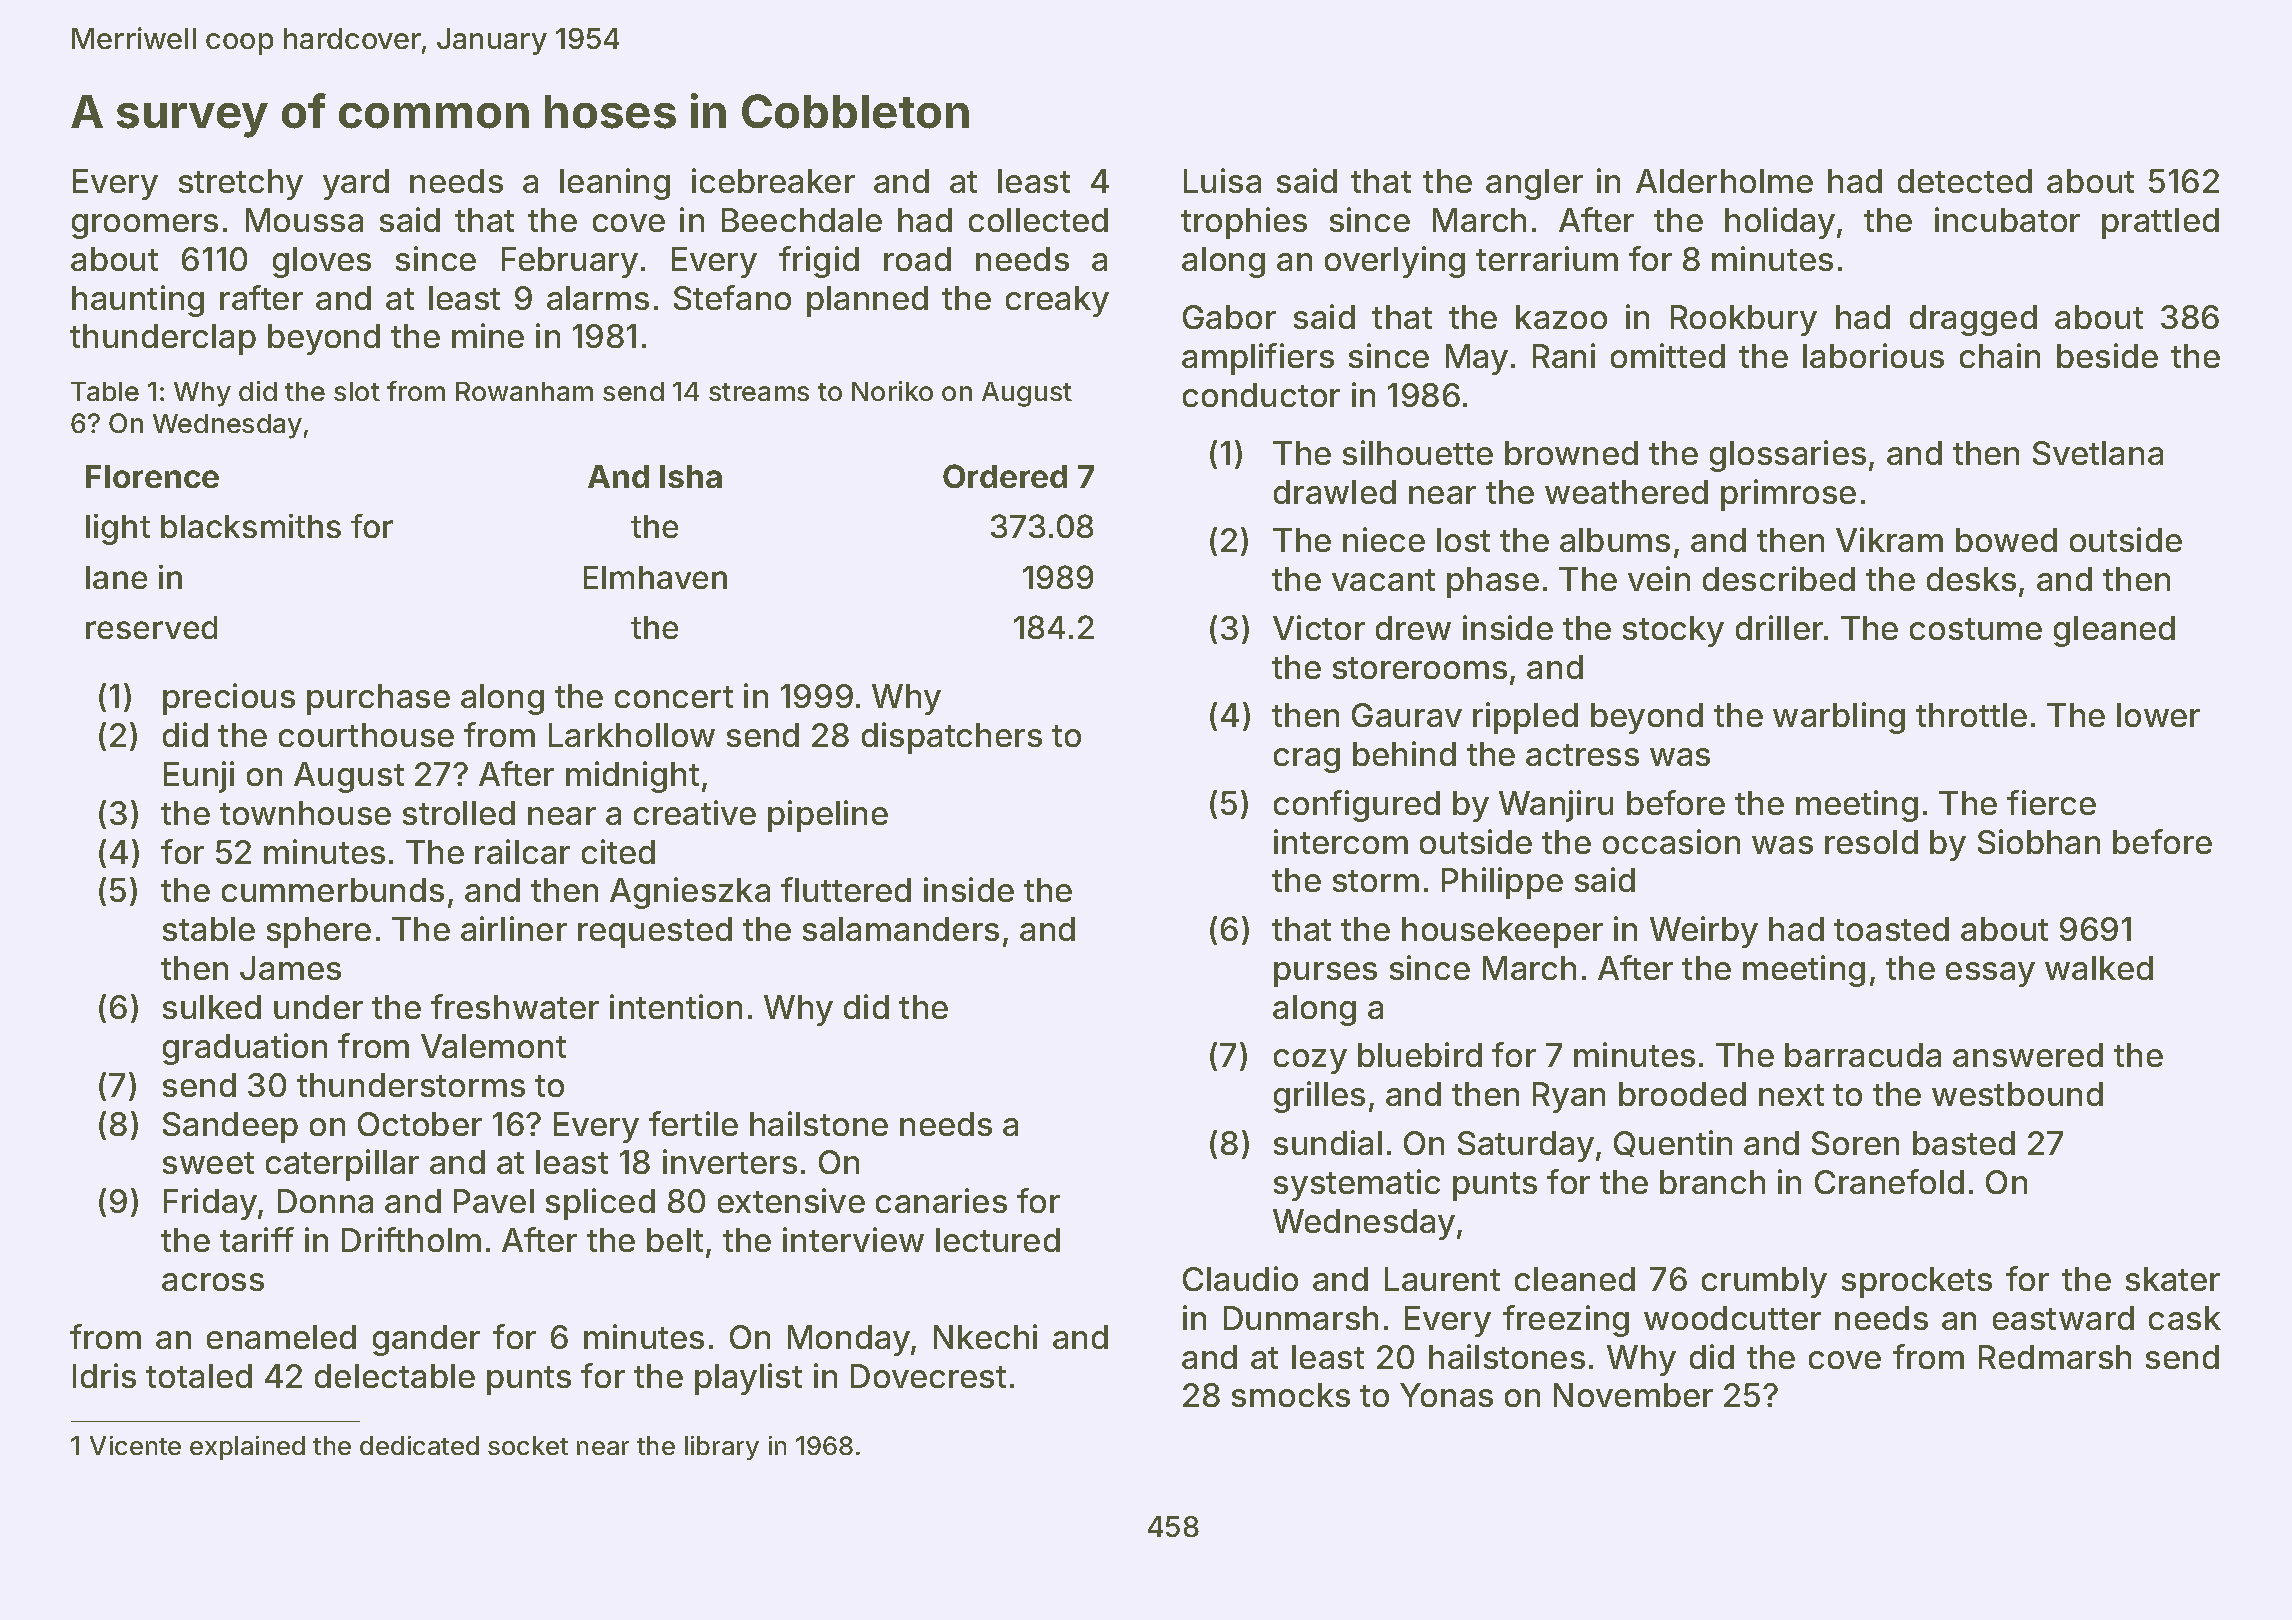 The width and height of the page is (2292, 1620). Describe the element at coordinates (2055, 1357) in the page. I see `Redmarsh` at that location.
